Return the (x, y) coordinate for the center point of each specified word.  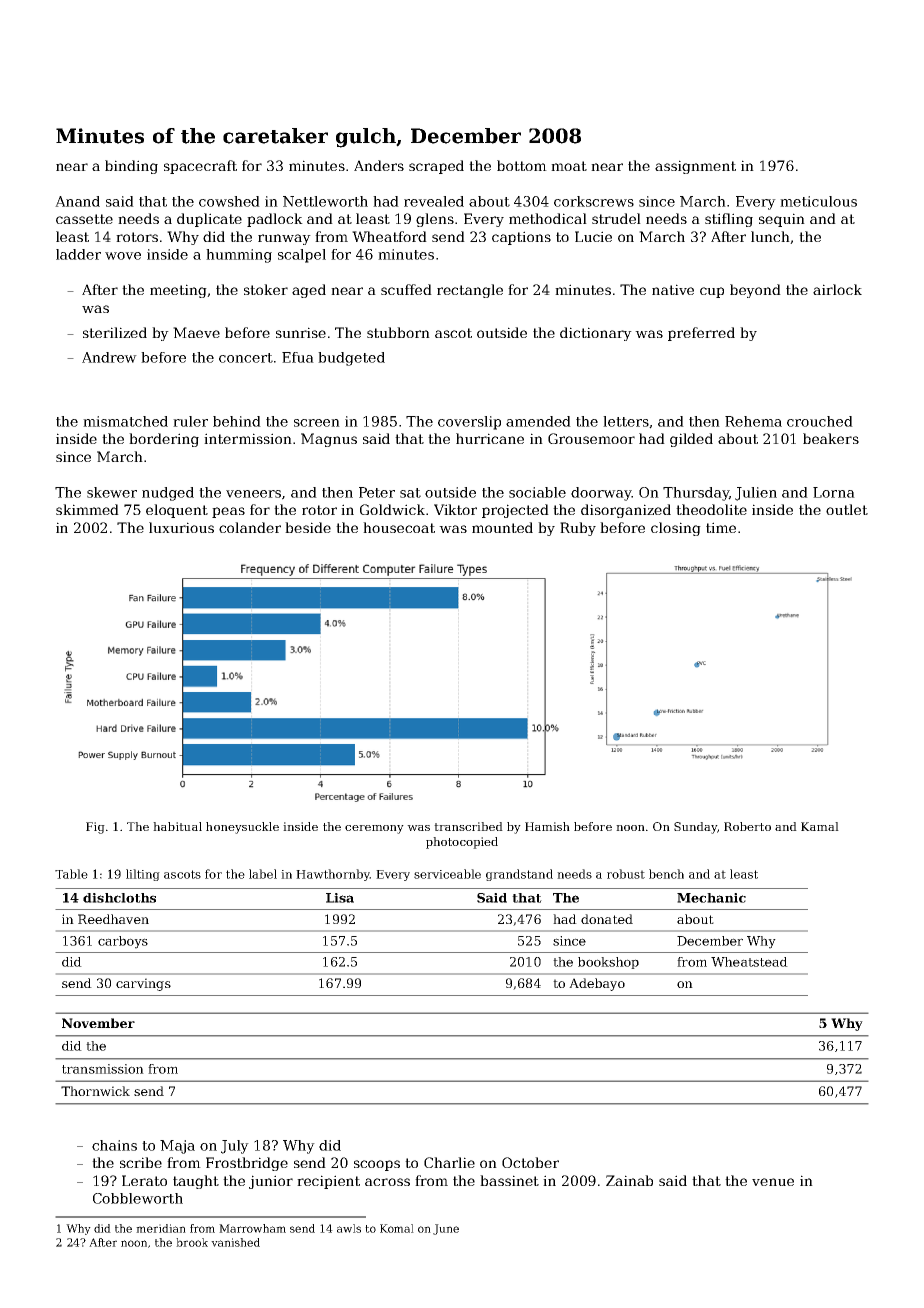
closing (676, 529)
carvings (143, 984)
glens (435, 220)
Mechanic (711, 898)
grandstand (519, 875)
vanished (235, 1242)
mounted (502, 527)
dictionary (596, 334)
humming (239, 256)
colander (250, 527)
